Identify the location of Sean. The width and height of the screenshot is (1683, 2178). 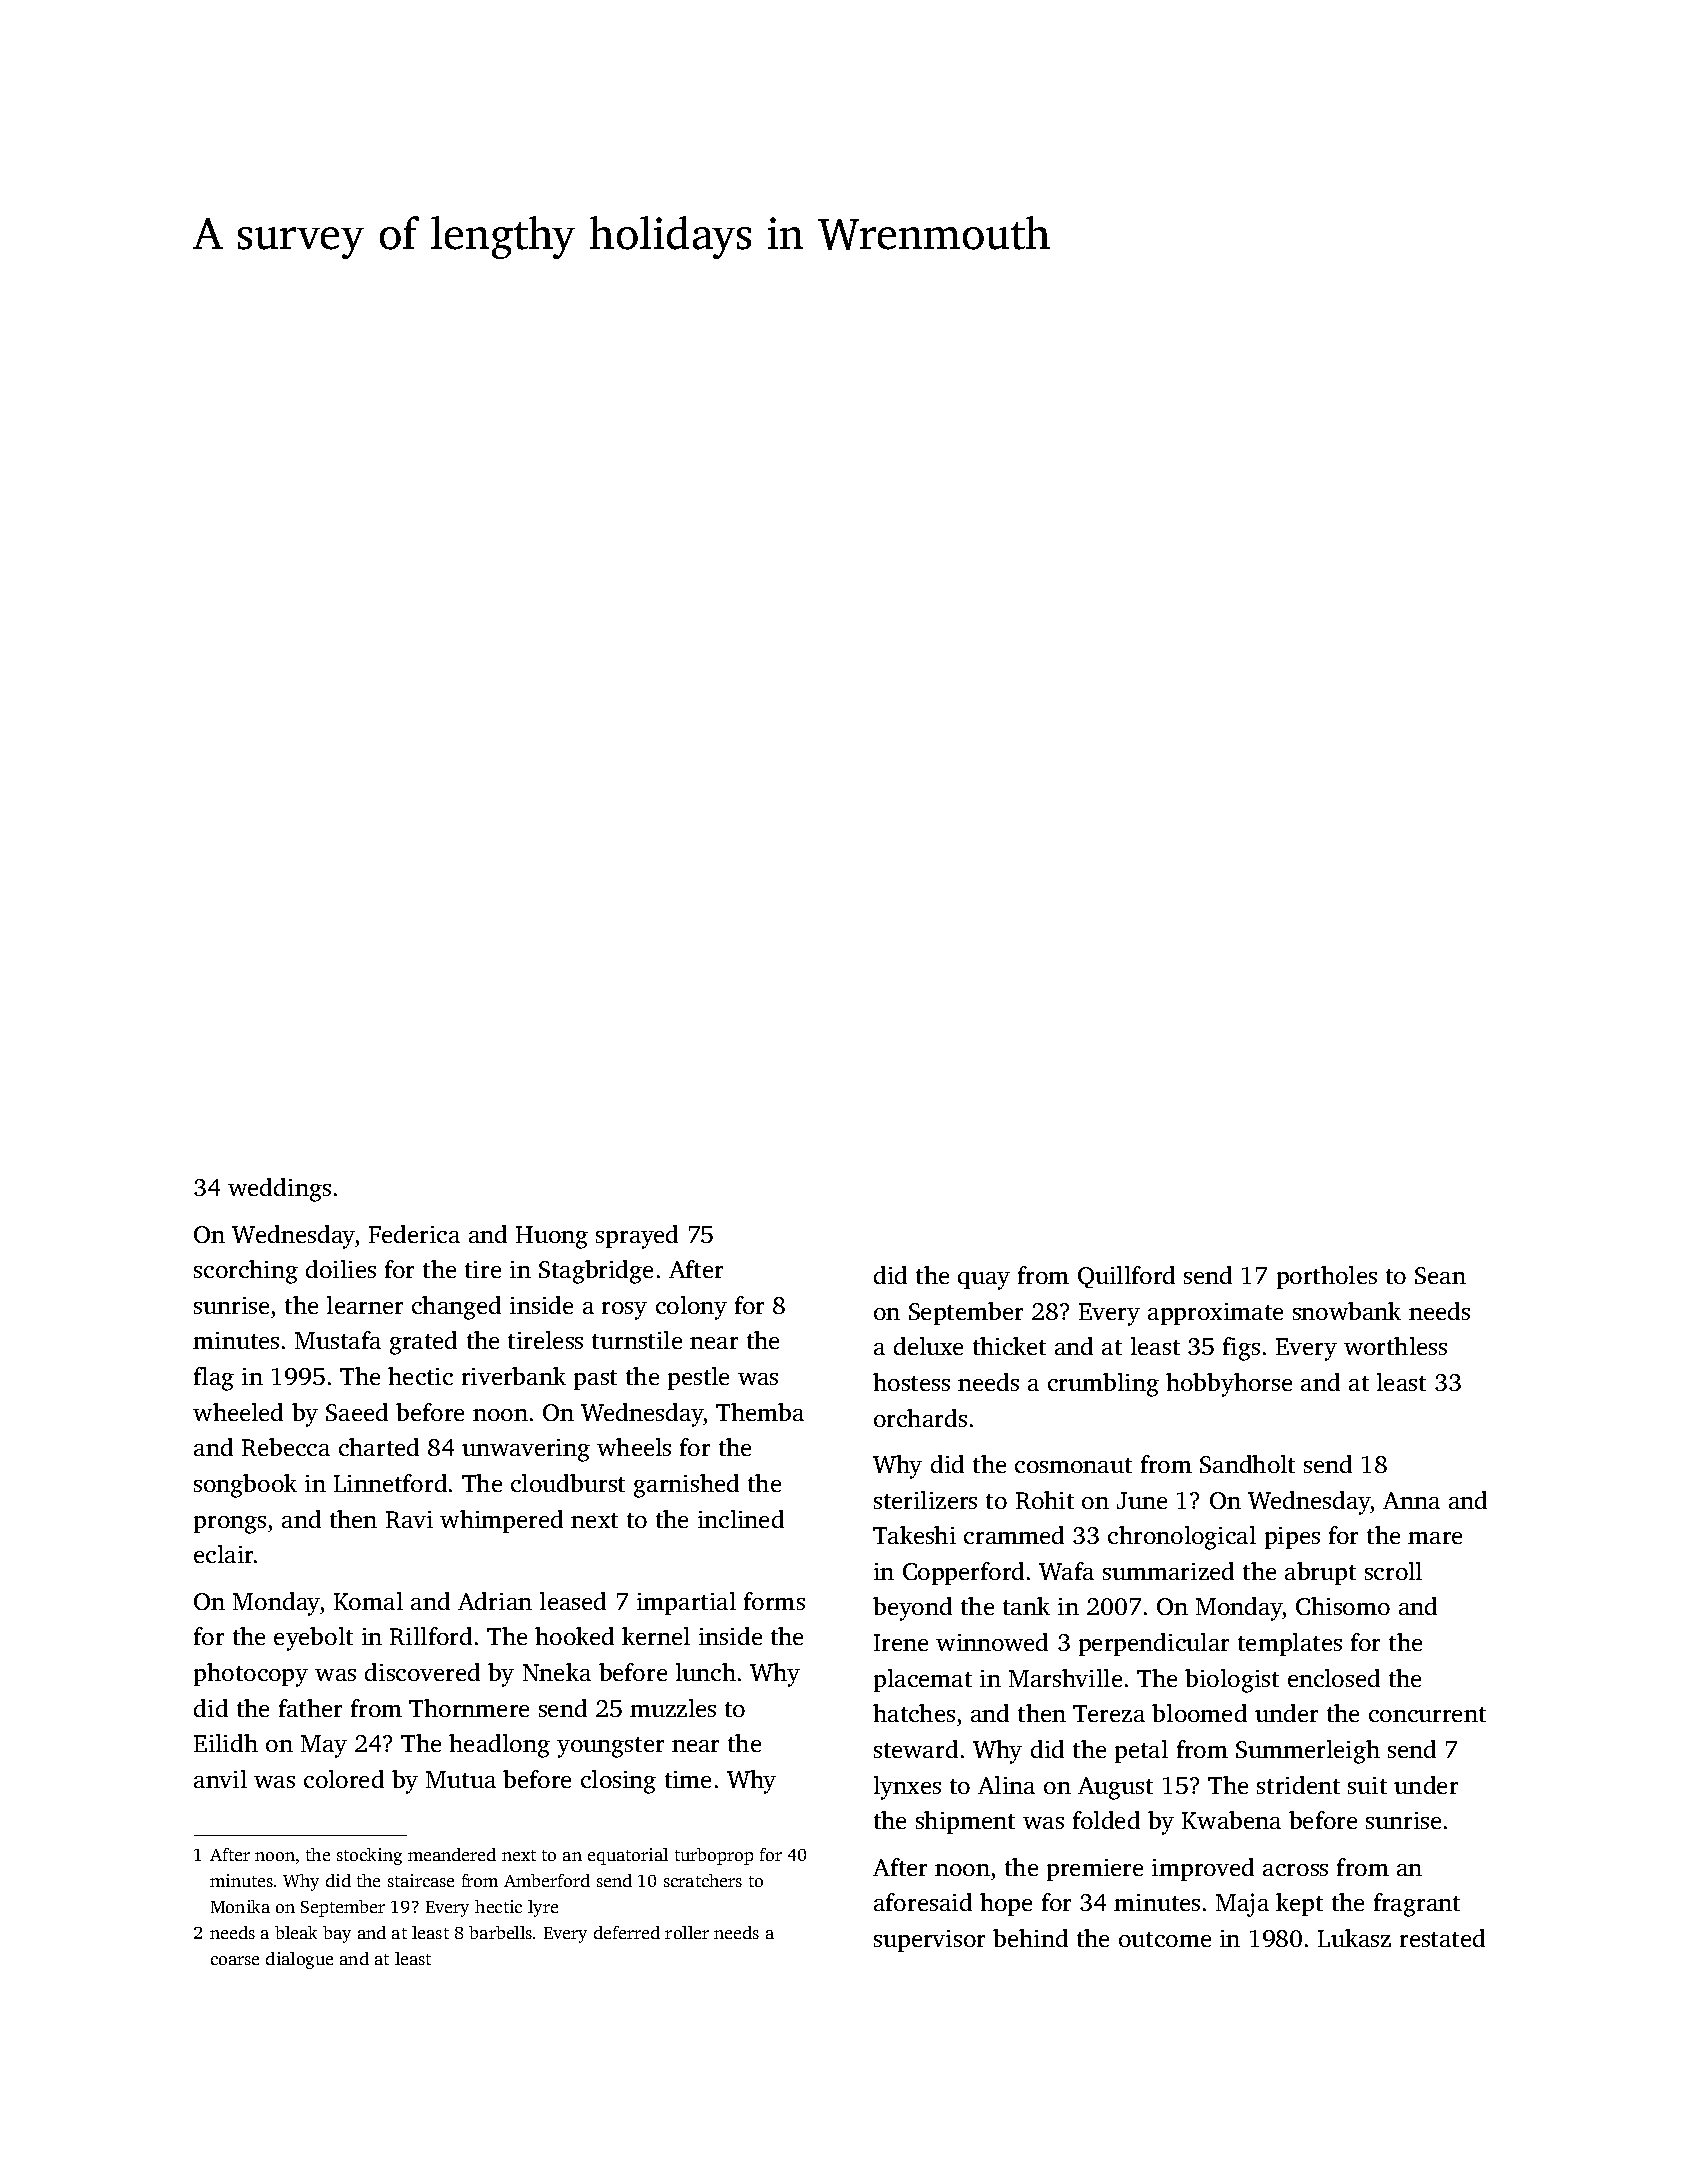
(1440, 1275).
